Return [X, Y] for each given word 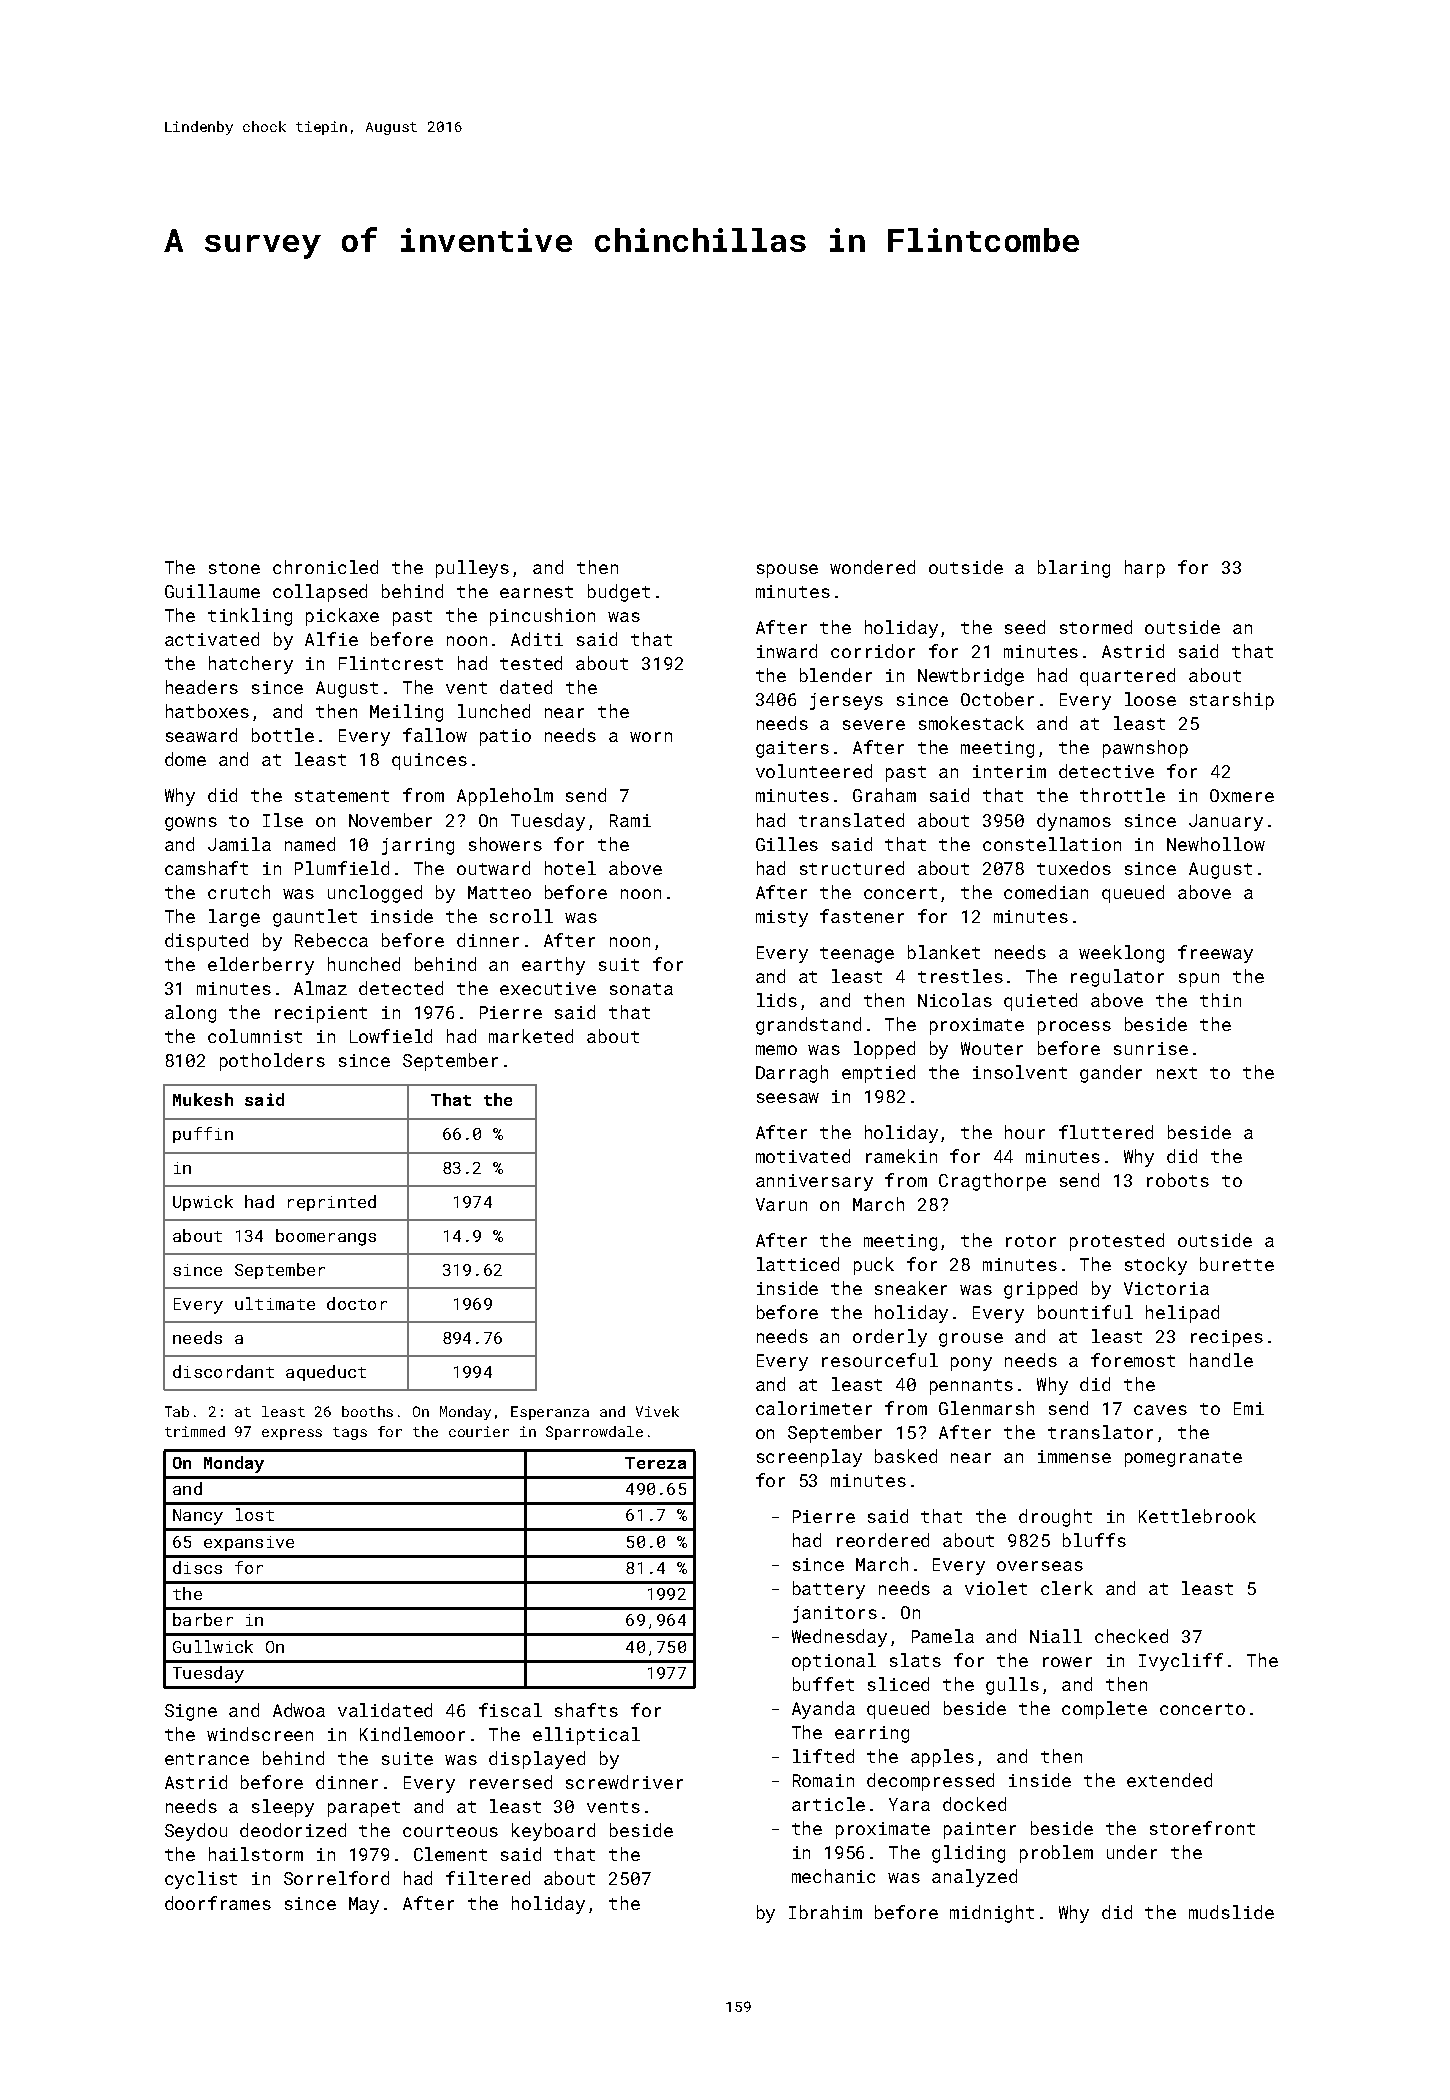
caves [1160, 1410]
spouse [787, 571]
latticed [798, 1264]
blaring [1074, 569]
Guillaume [212, 591]
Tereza [655, 1463]
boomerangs [326, 1237]
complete [1104, 1710]
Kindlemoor [412, 1734]
